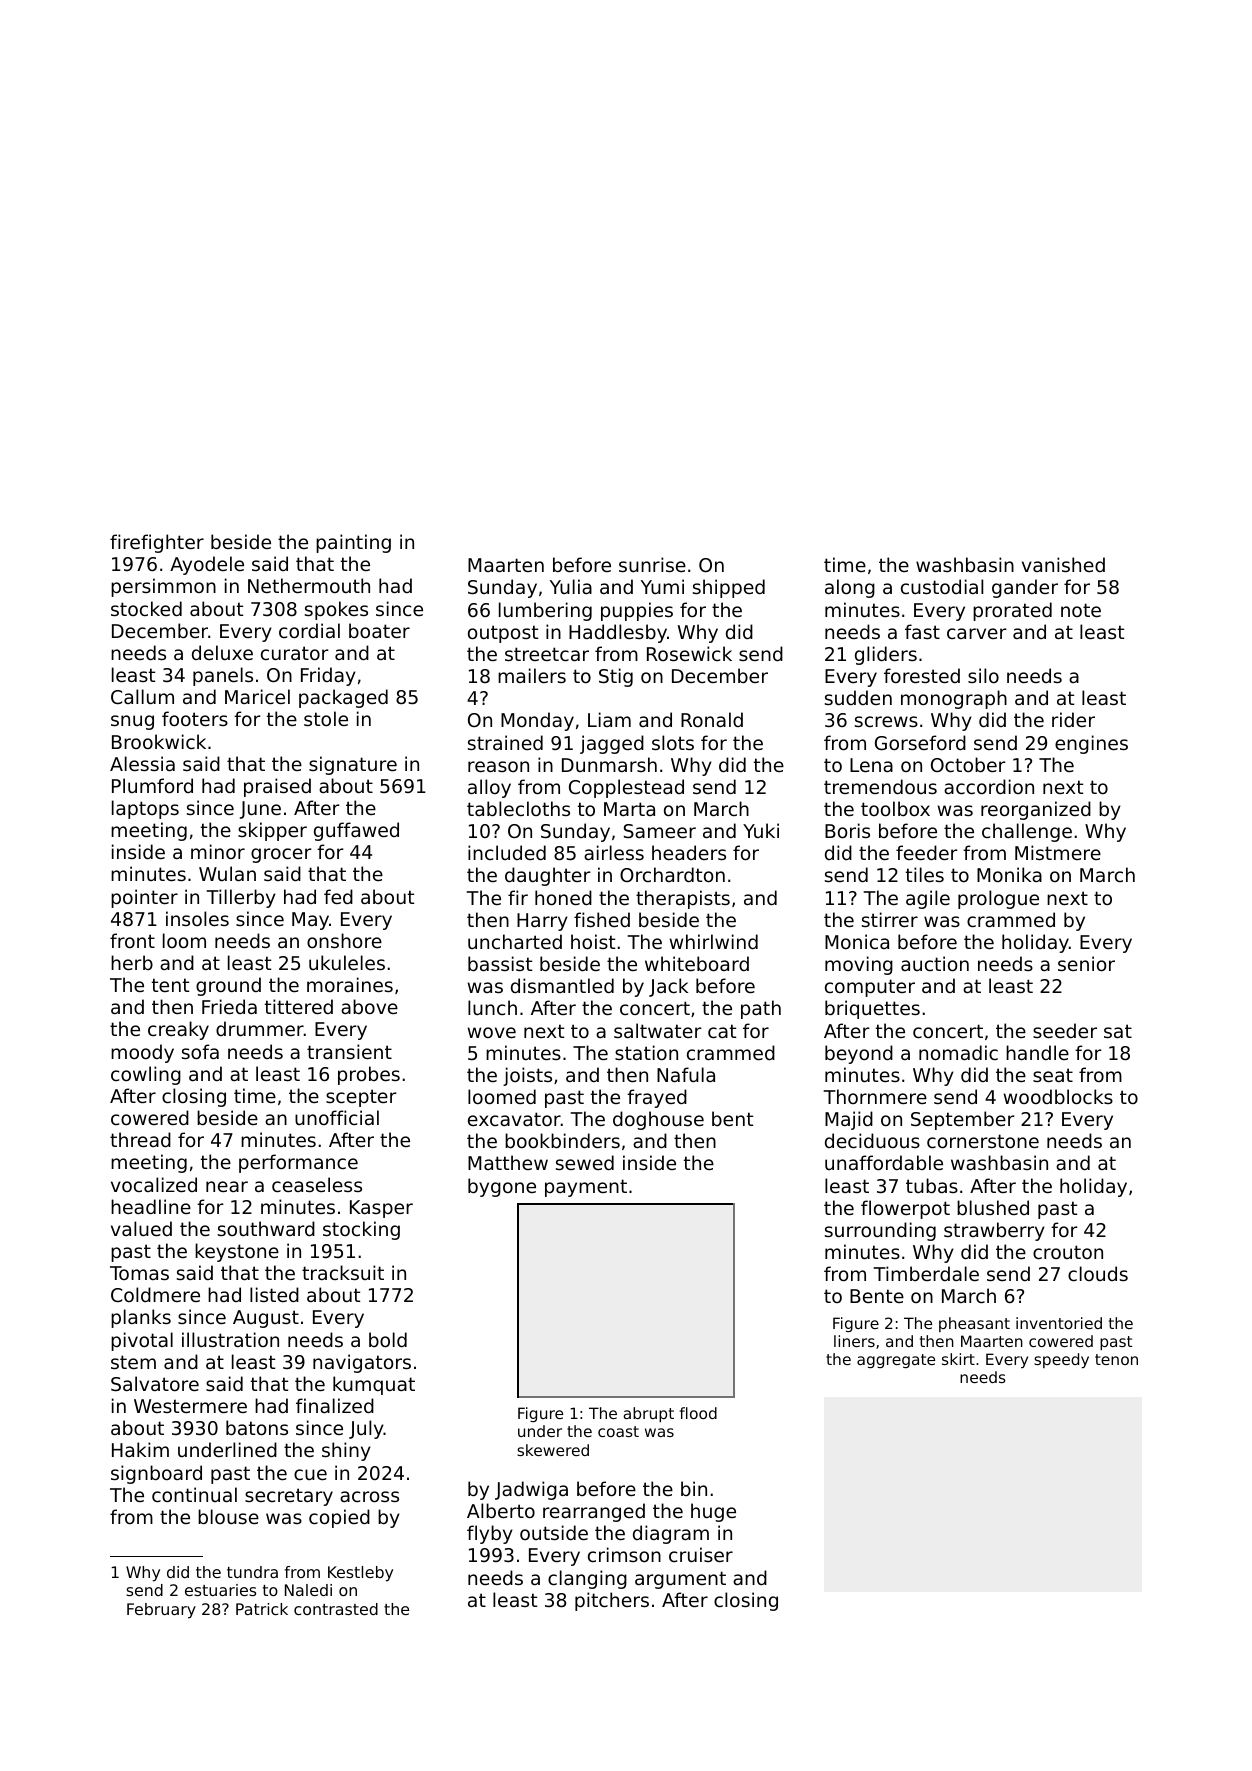  What do you see at coordinates (926, 1273) in the screenshot?
I see `Timberdale` at bounding box center [926, 1273].
